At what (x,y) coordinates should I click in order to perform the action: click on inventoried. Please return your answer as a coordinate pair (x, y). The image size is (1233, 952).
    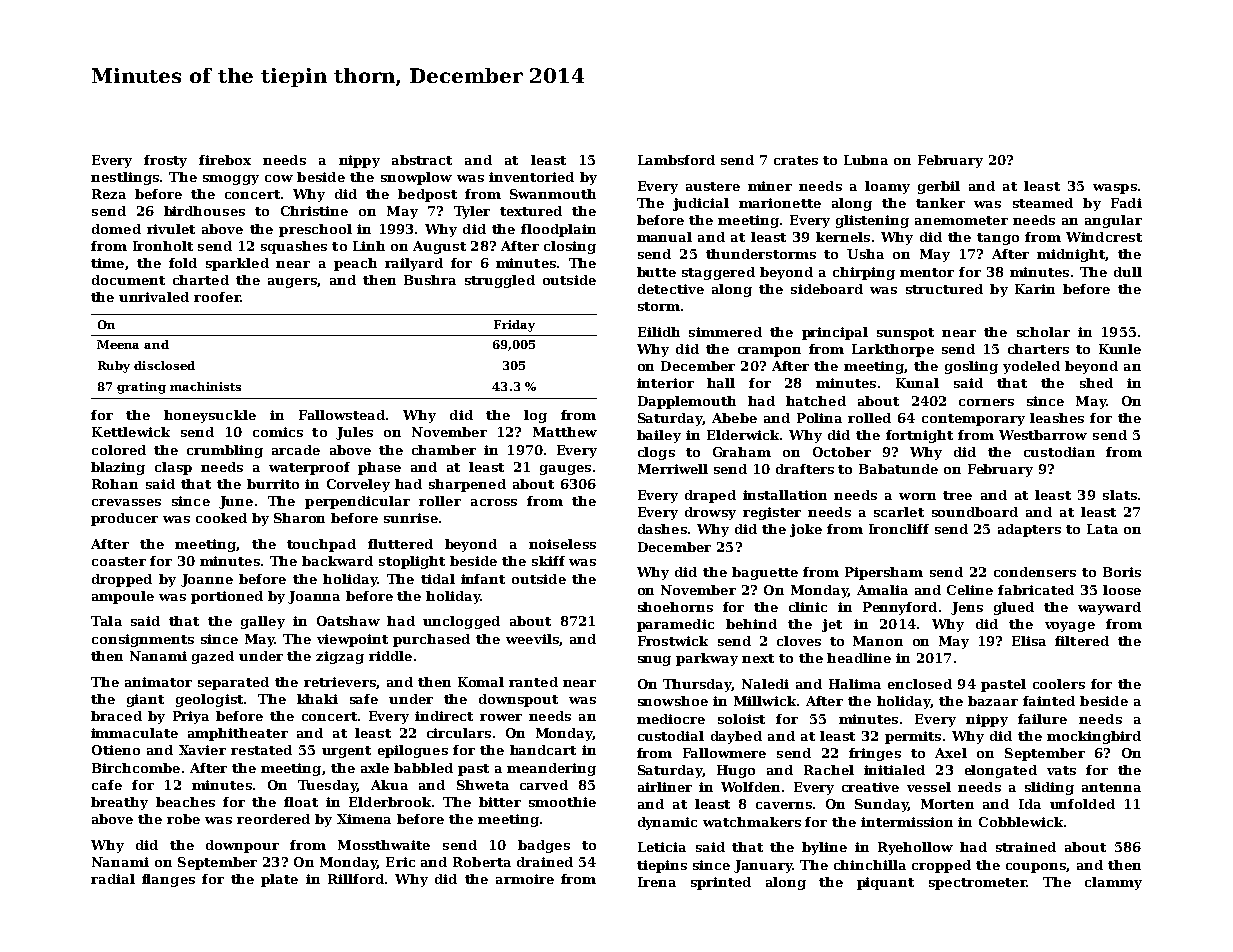
    Looking at the image, I should click on (531, 177).
